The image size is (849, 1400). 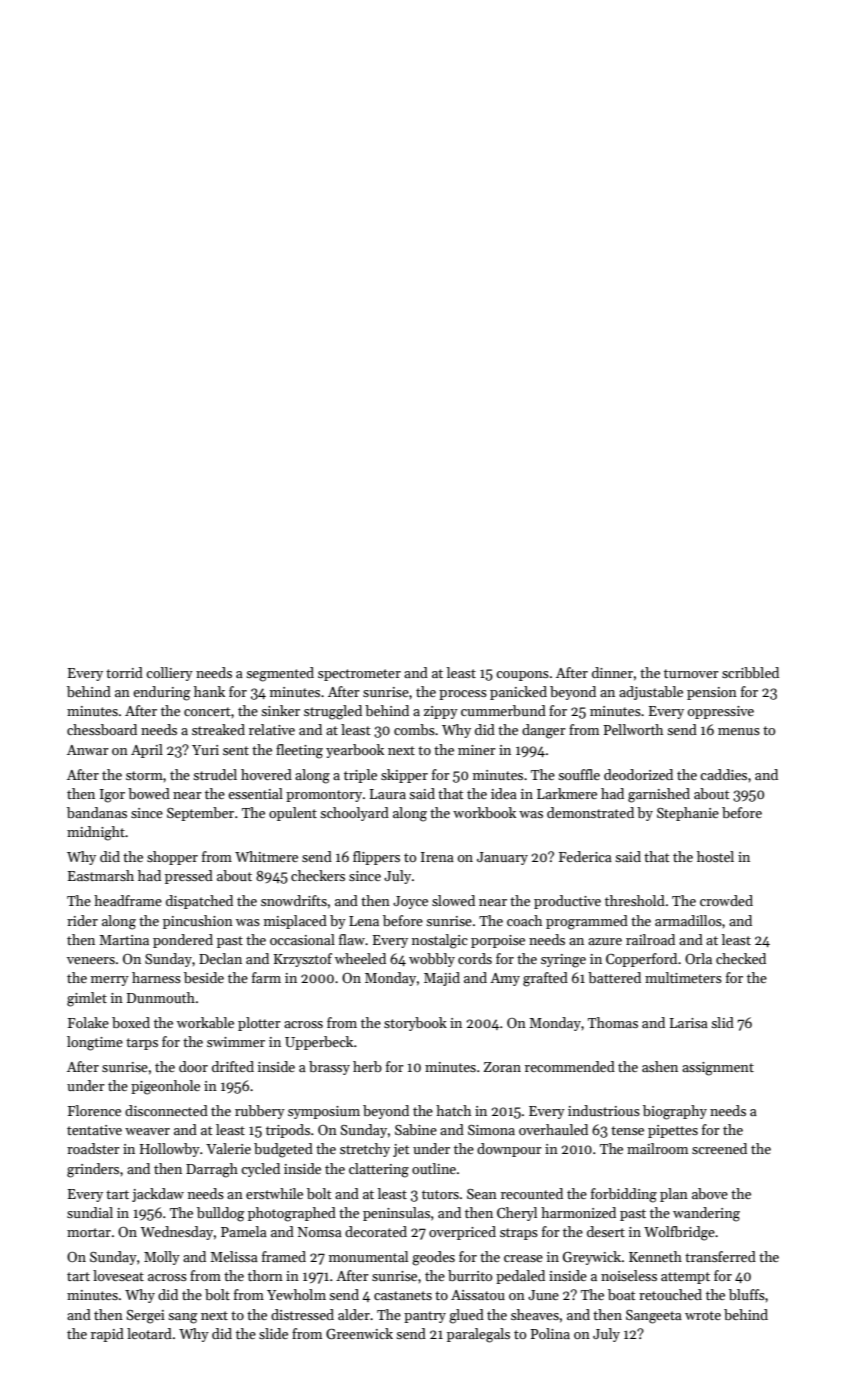 What do you see at coordinates (404, 776) in the page?
I see `skipper` at bounding box center [404, 776].
